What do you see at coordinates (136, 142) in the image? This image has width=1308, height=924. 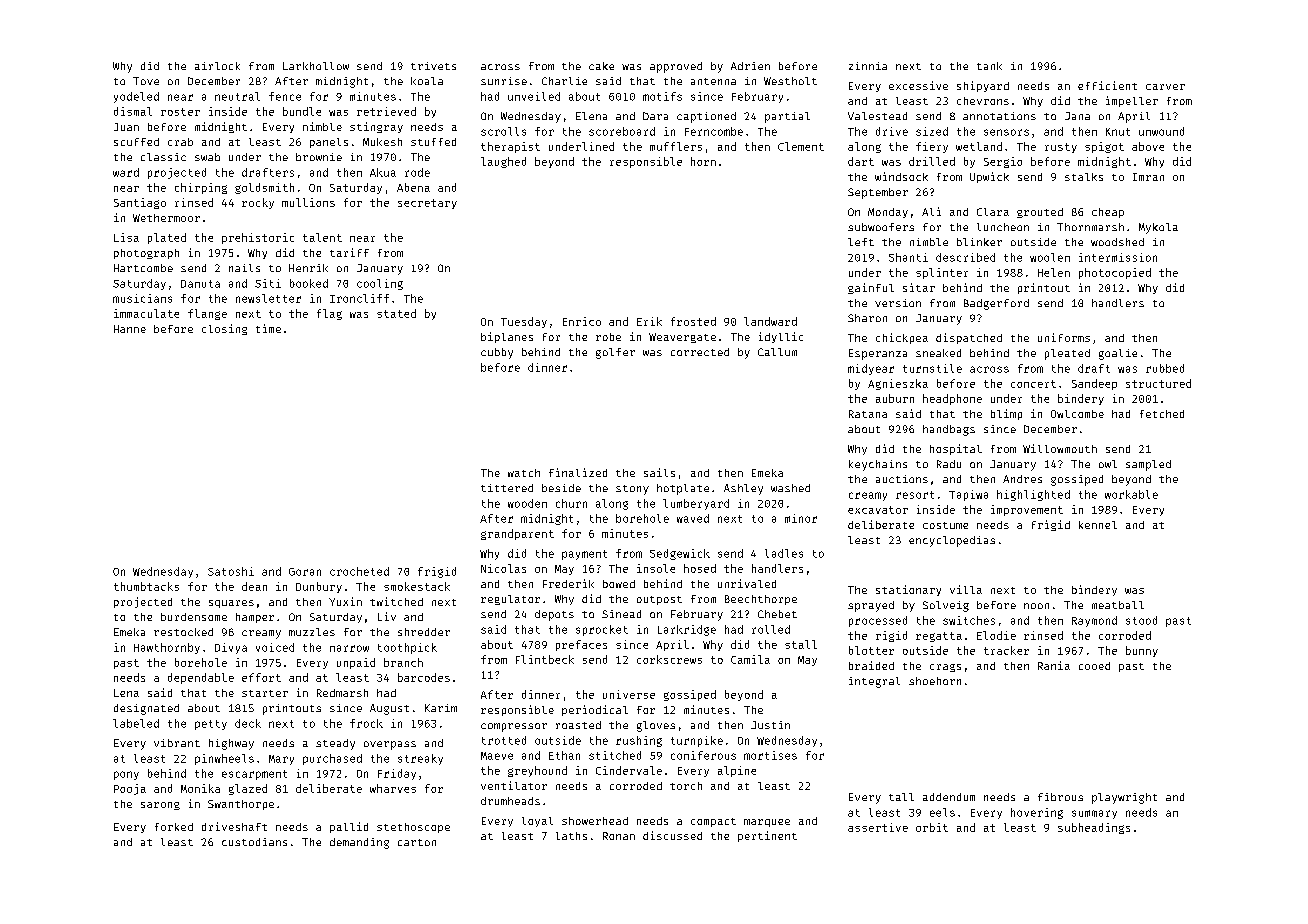 I see `scuffed` at bounding box center [136, 142].
